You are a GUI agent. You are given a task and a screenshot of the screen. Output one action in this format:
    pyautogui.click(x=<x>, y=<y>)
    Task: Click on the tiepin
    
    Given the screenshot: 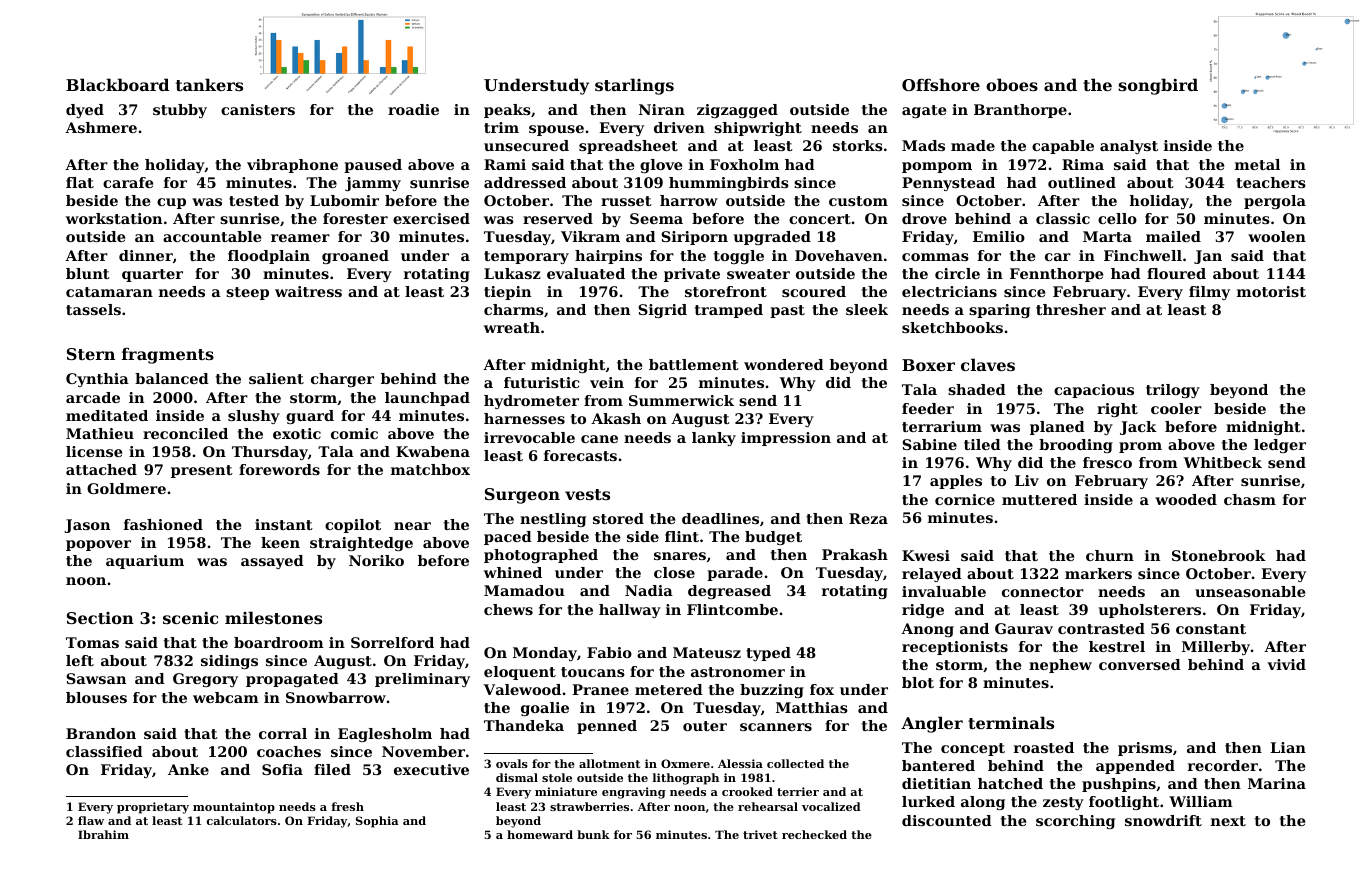 What is the action you would take?
    pyautogui.click(x=507, y=293)
